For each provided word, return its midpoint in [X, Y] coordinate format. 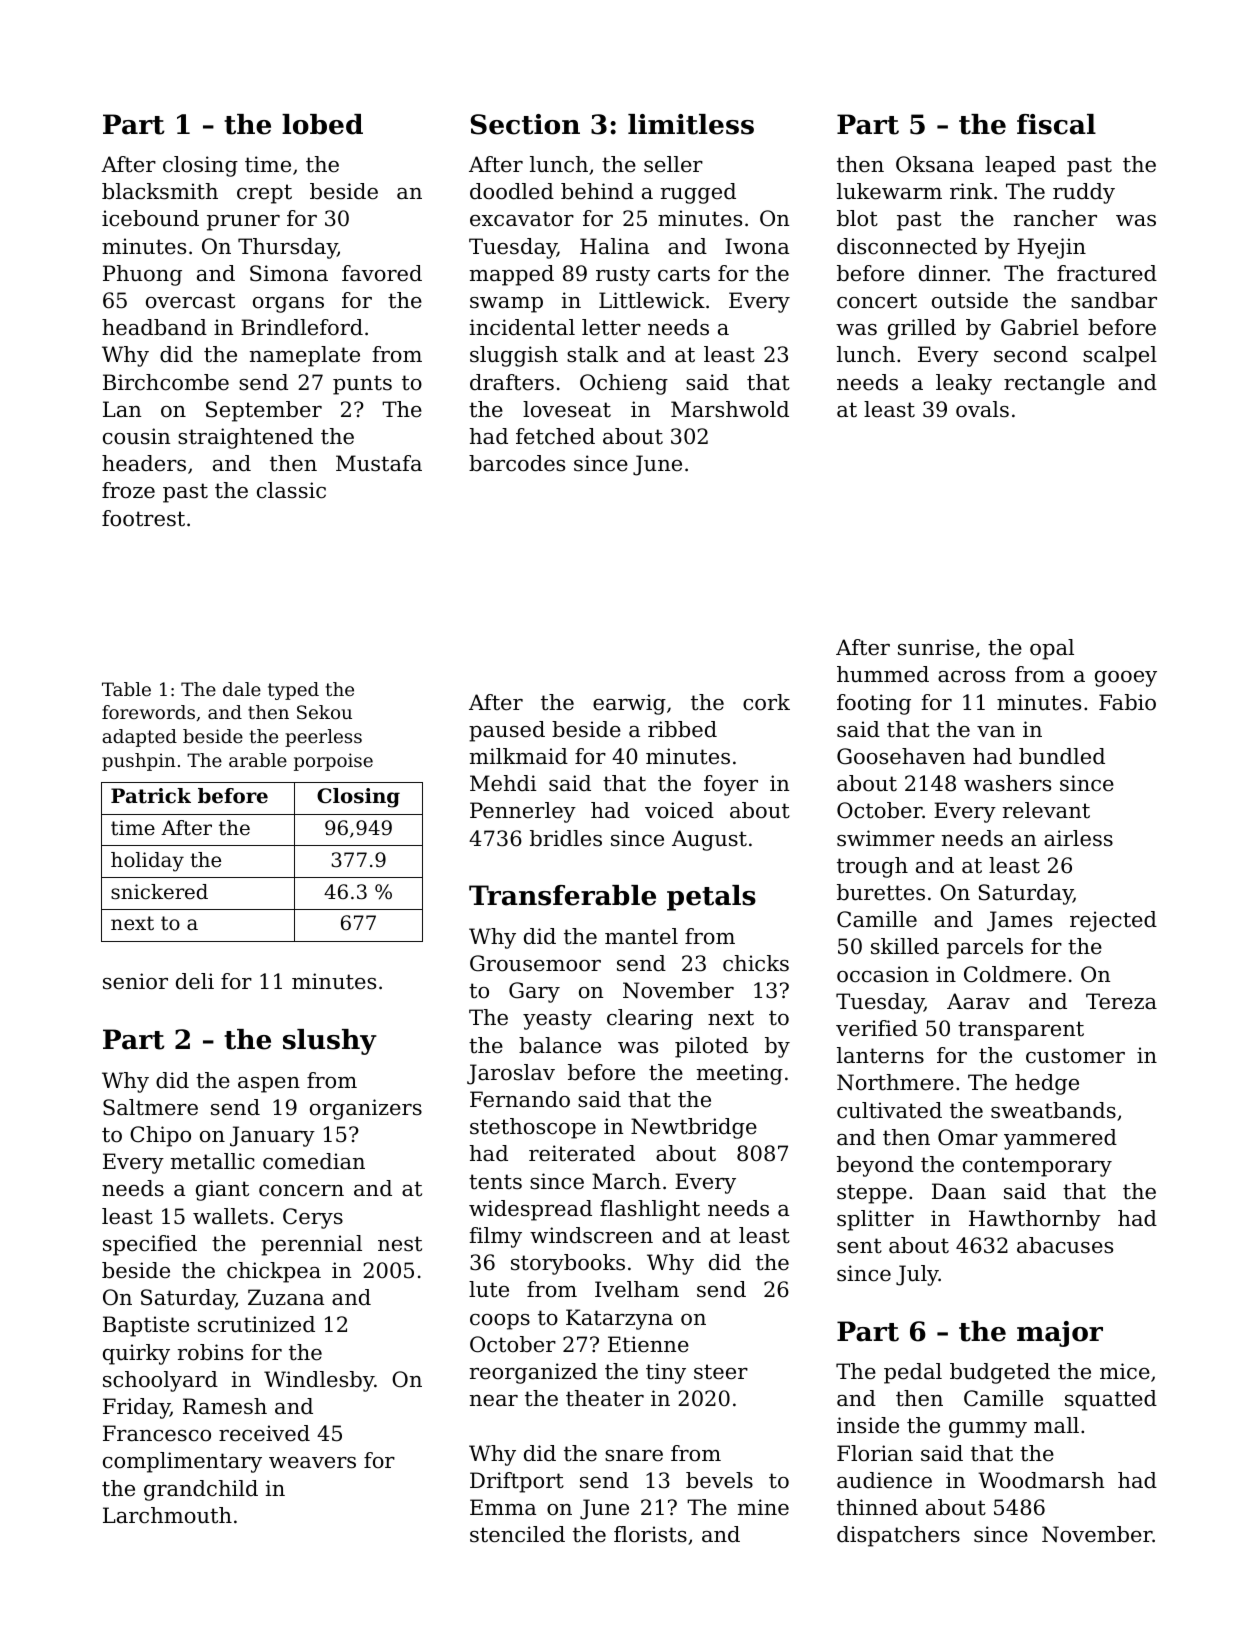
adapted [139, 738]
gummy [988, 1430]
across [971, 677]
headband [154, 327]
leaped [1020, 166]
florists [650, 1534]
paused [507, 731]
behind [597, 191]
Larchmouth [167, 1515]
